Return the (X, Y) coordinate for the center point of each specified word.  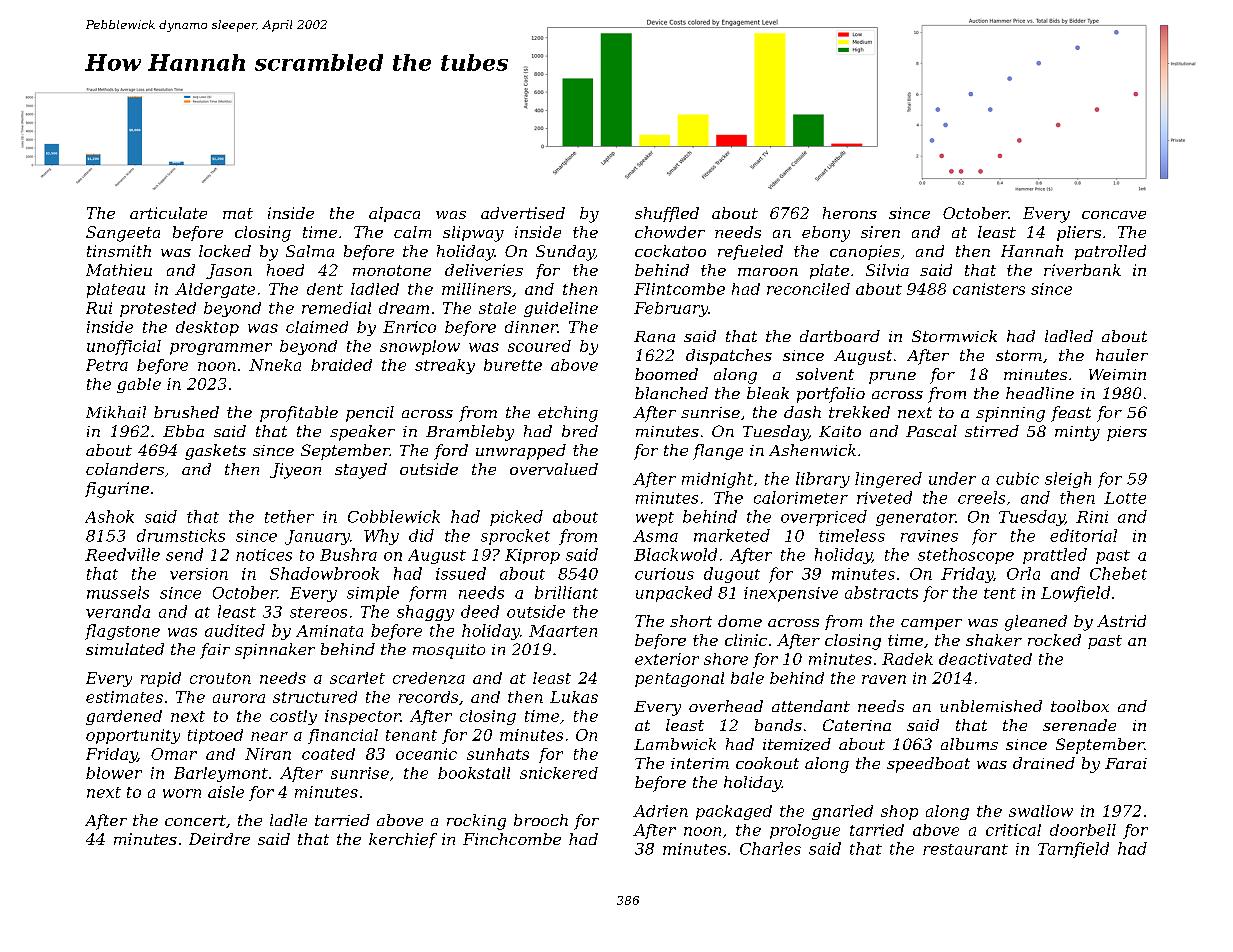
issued (461, 573)
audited (235, 630)
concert (195, 820)
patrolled (1110, 252)
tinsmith (119, 251)
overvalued (554, 469)
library (823, 480)
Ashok (109, 516)
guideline (561, 309)
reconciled (808, 289)
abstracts (881, 592)
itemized (797, 744)
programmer (221, 349)
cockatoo (670, 251)
